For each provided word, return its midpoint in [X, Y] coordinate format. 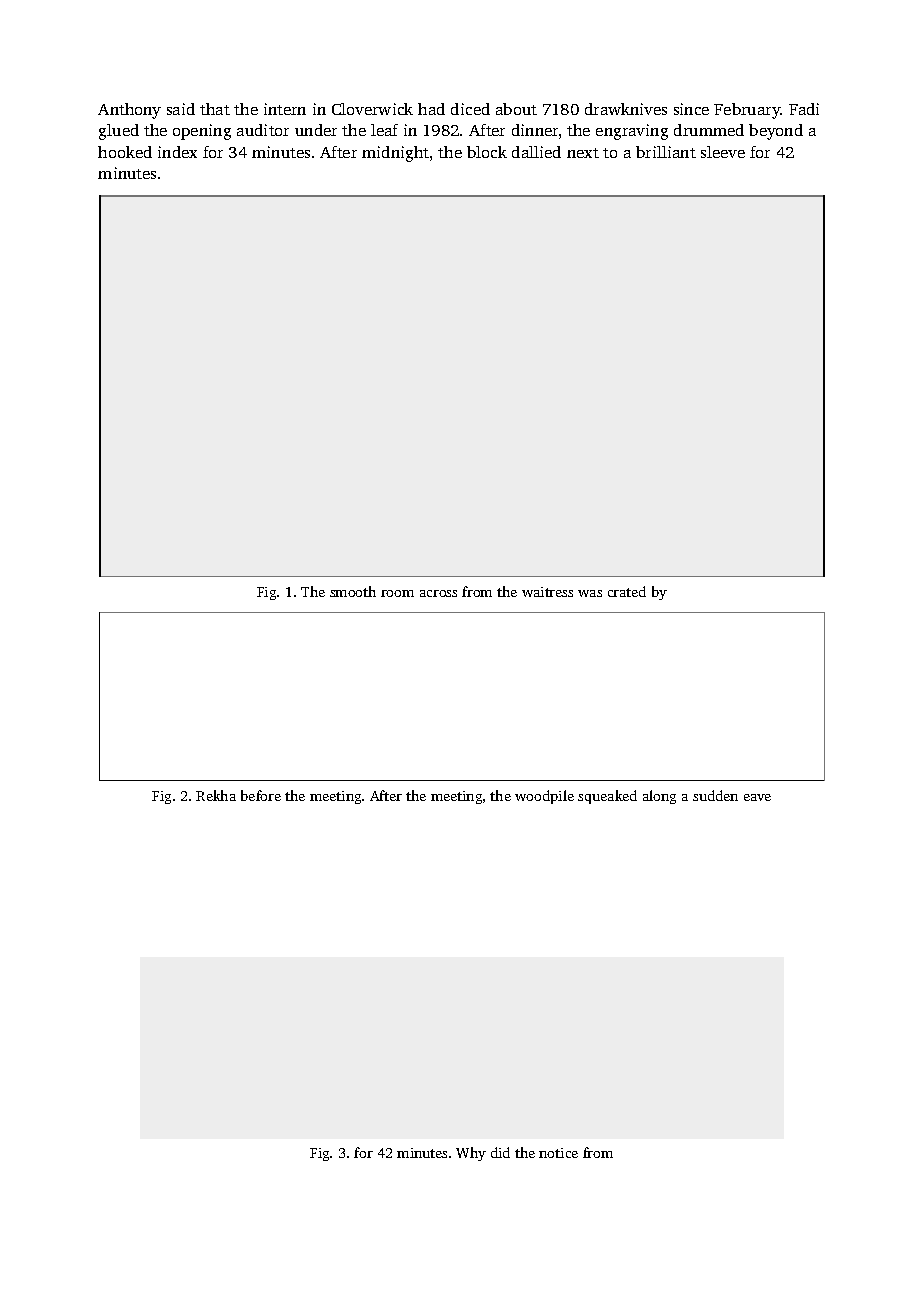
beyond [776, 132]
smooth [353, 591]
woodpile [544, 797]
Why [471, 1154]
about [516, 109]
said [181, 109]
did [500, 1152]
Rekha [216, 795]
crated [627, 591]
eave [757, 797]
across [438, 593]
